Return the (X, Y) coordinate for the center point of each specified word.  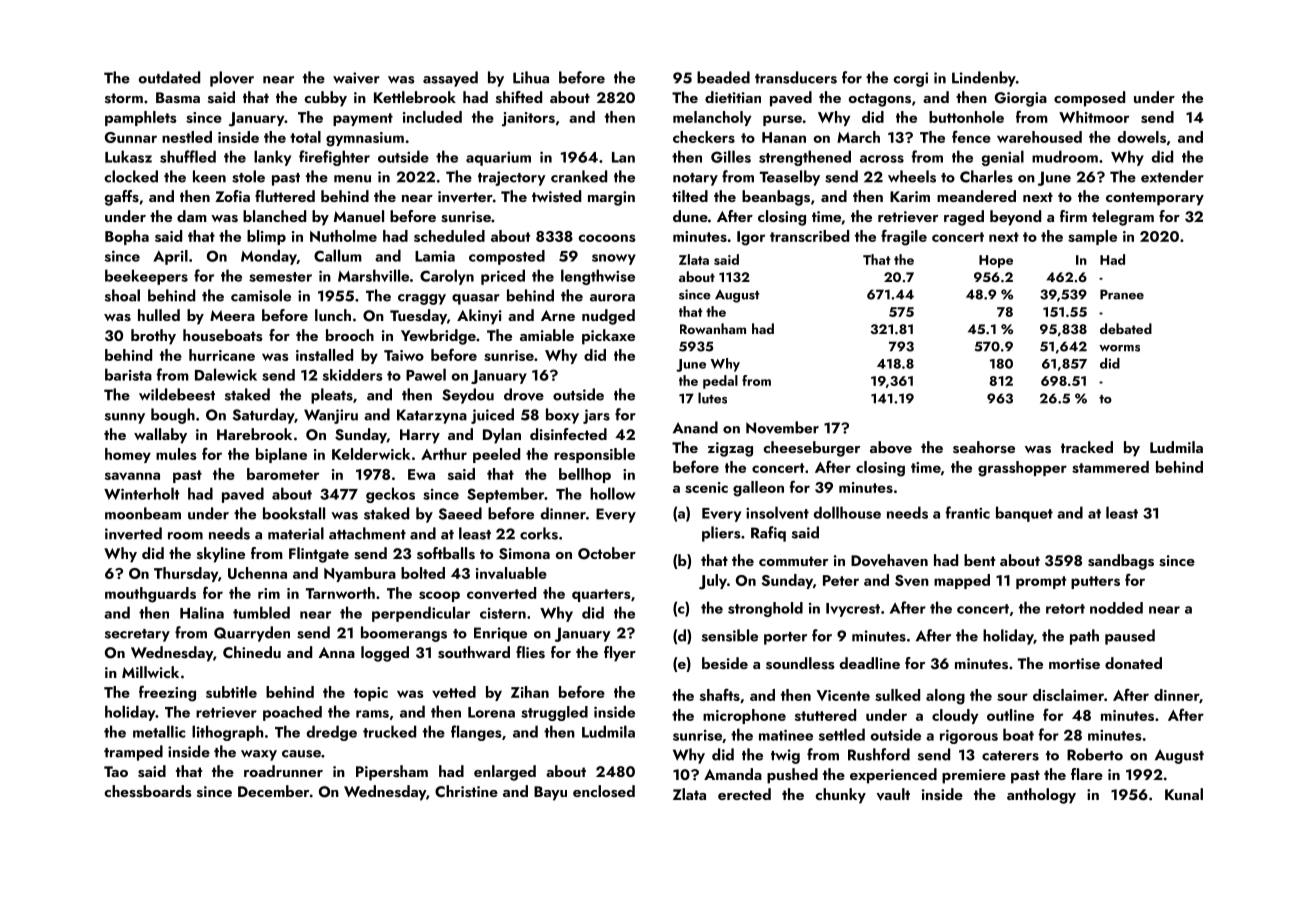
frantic (968, 512)
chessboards (147, 791)
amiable (547, 335)
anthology (1041, 796)
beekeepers (146, 277)
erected (744, 794)
